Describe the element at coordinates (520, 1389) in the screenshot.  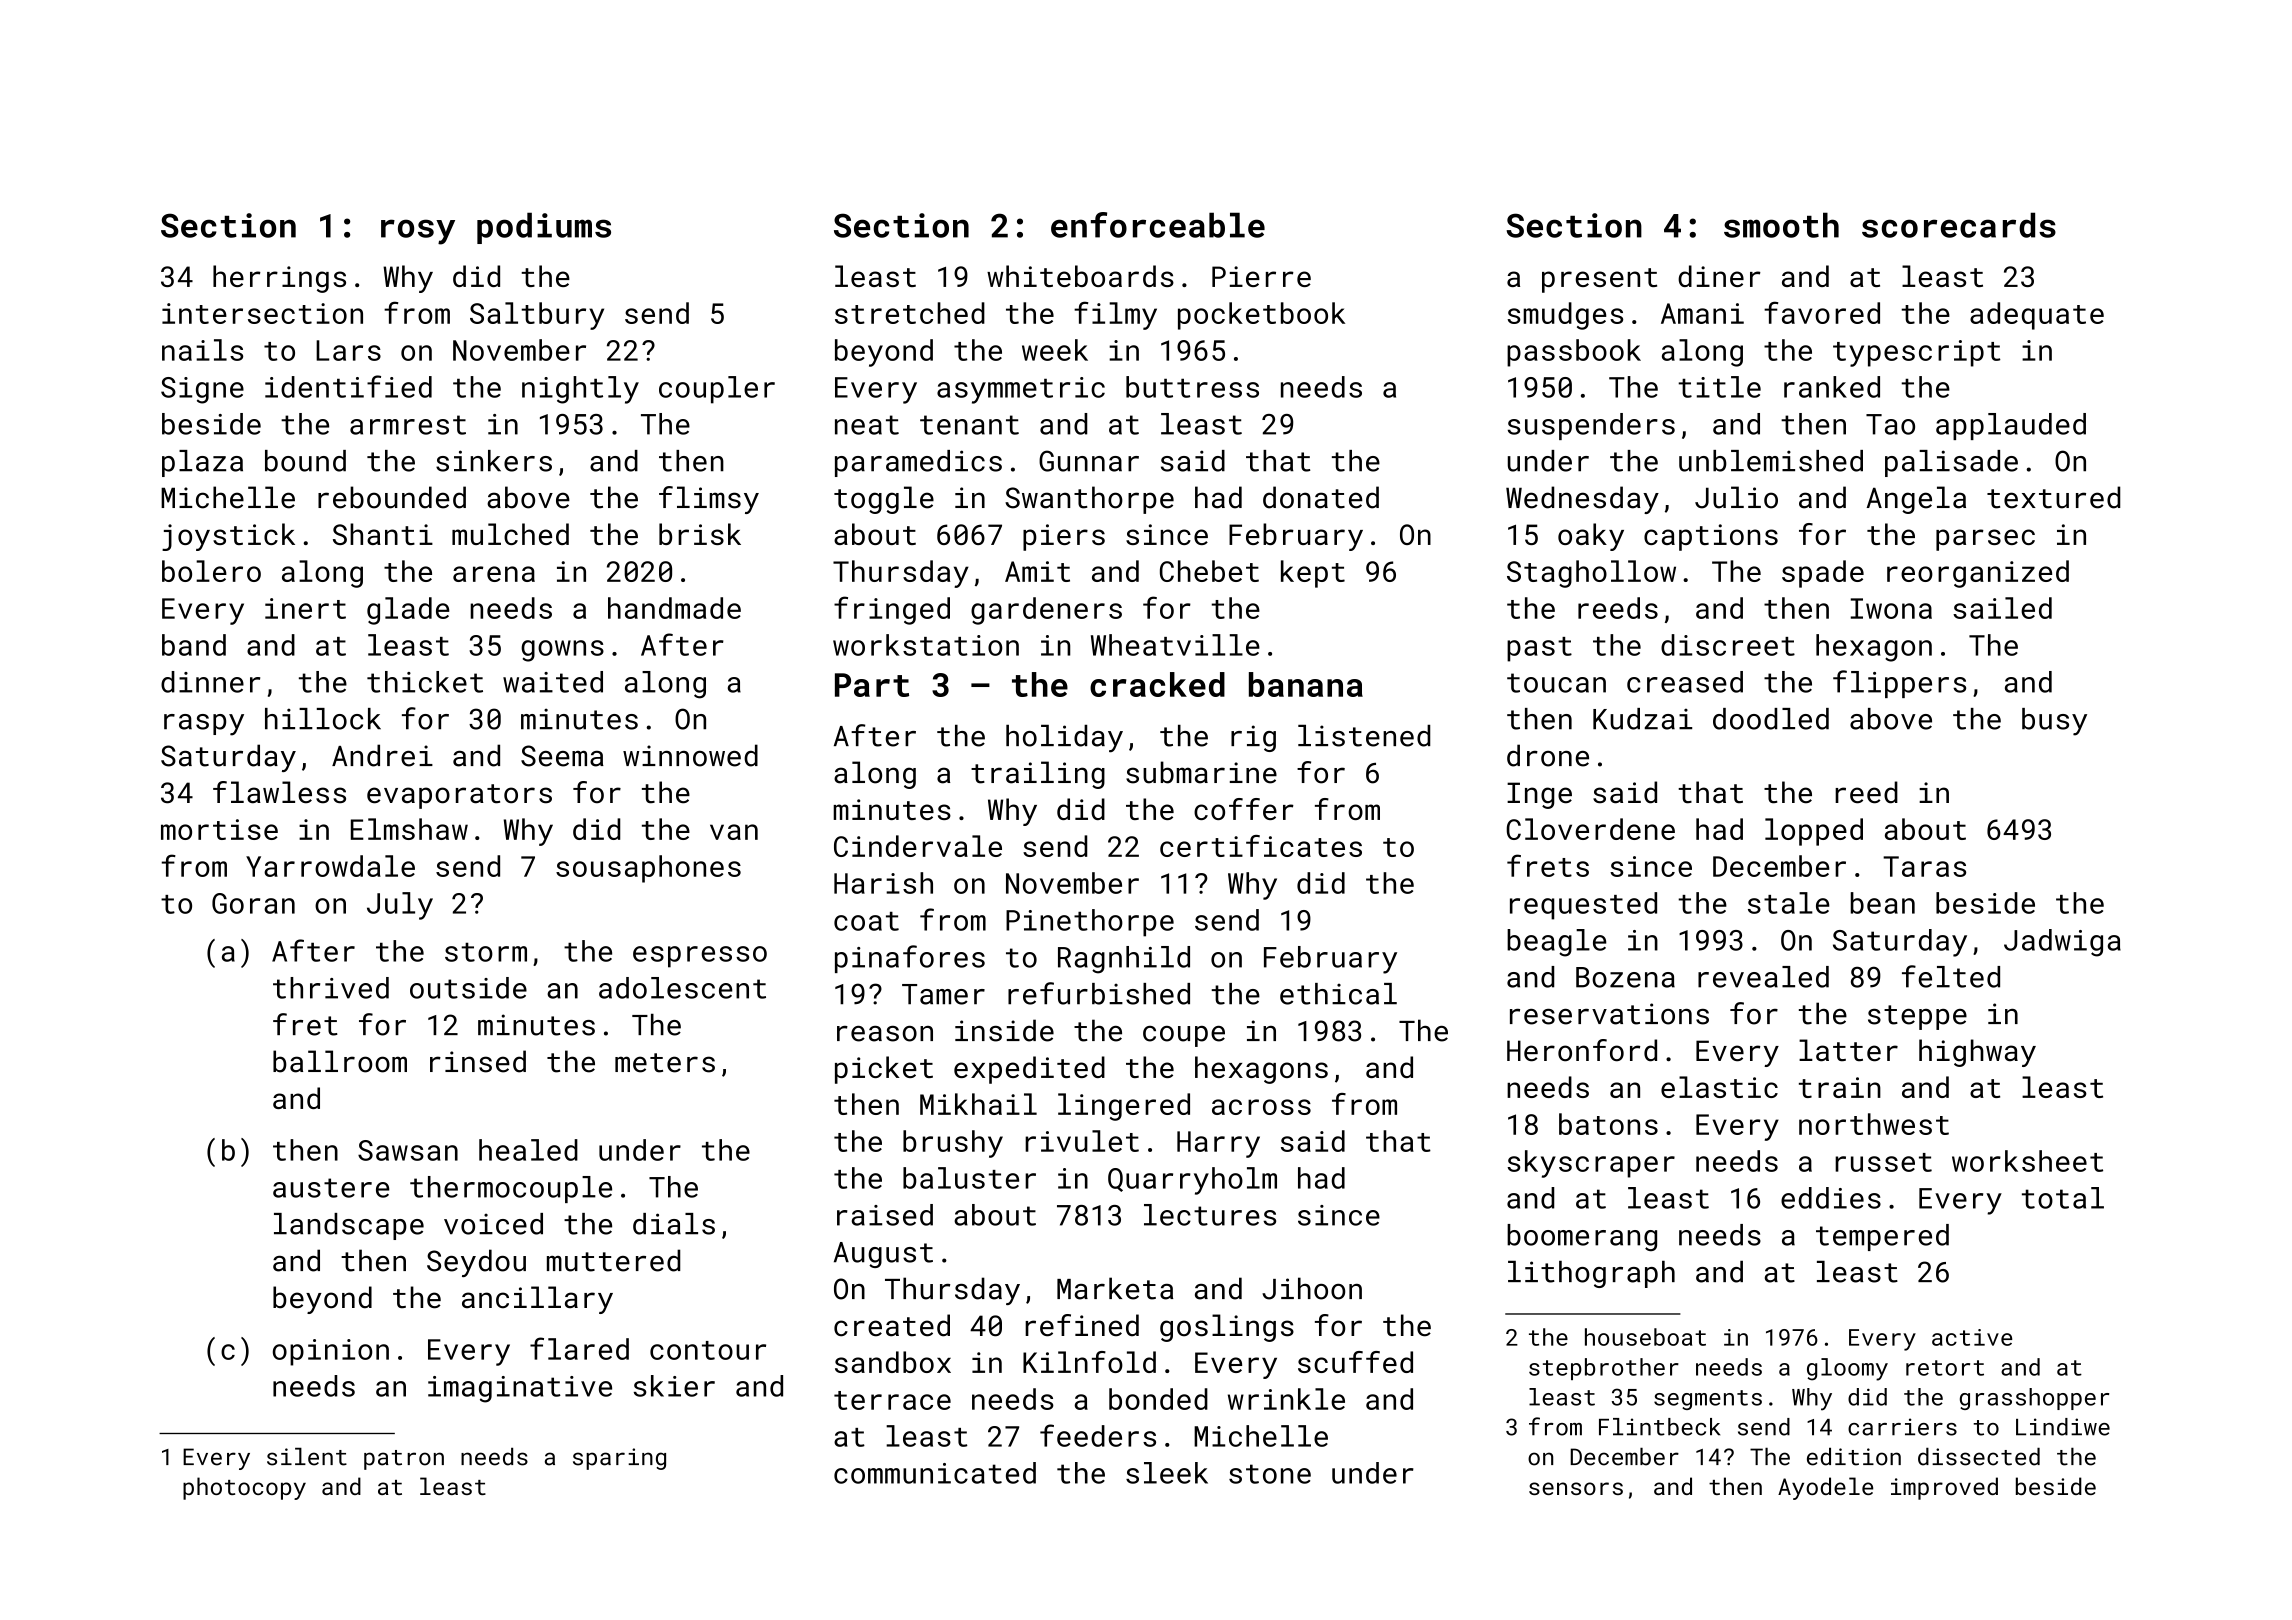
I see `imaginative` at that location.
